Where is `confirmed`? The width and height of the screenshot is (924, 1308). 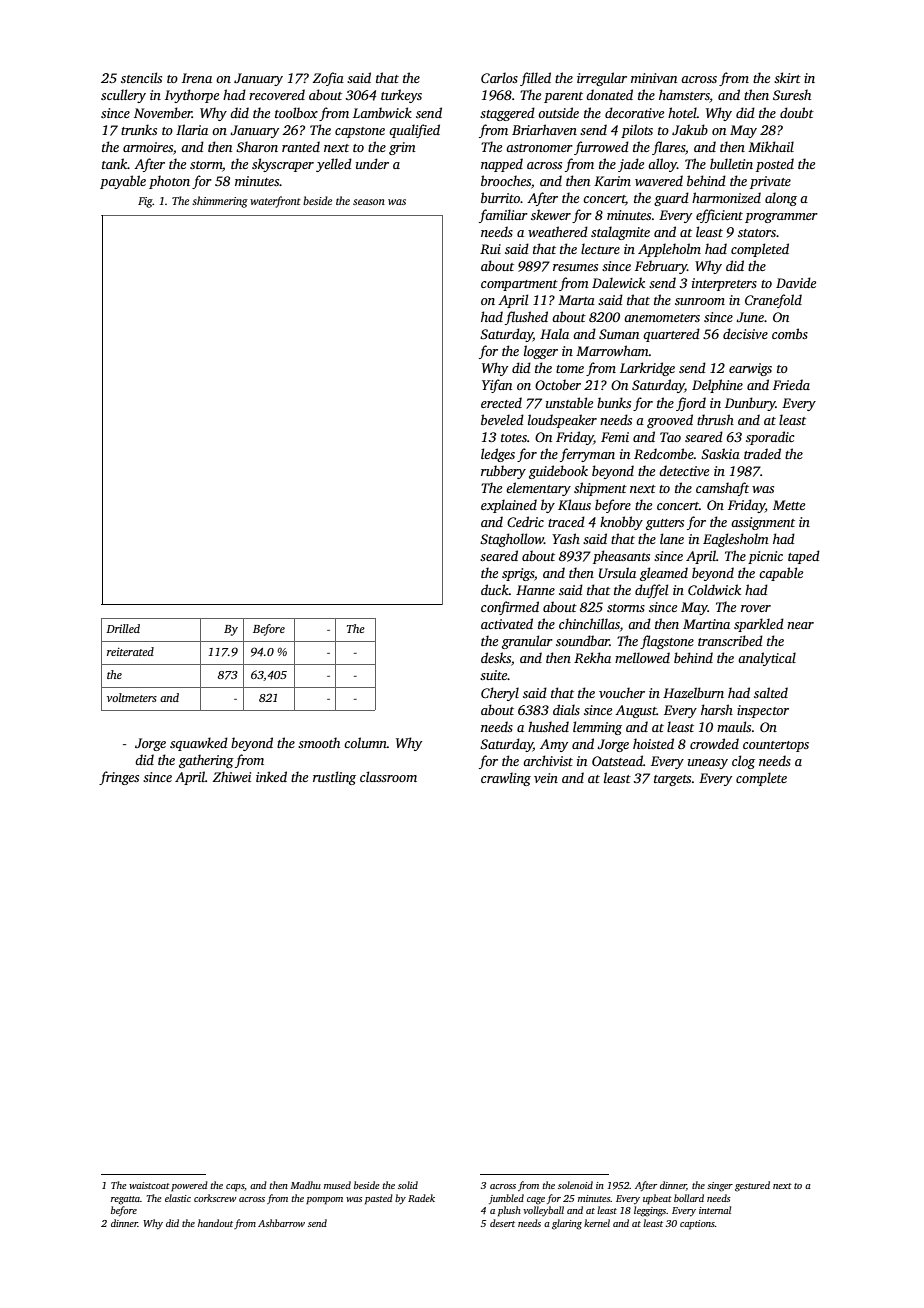
confirmed is located at coordinates (510, 608).
